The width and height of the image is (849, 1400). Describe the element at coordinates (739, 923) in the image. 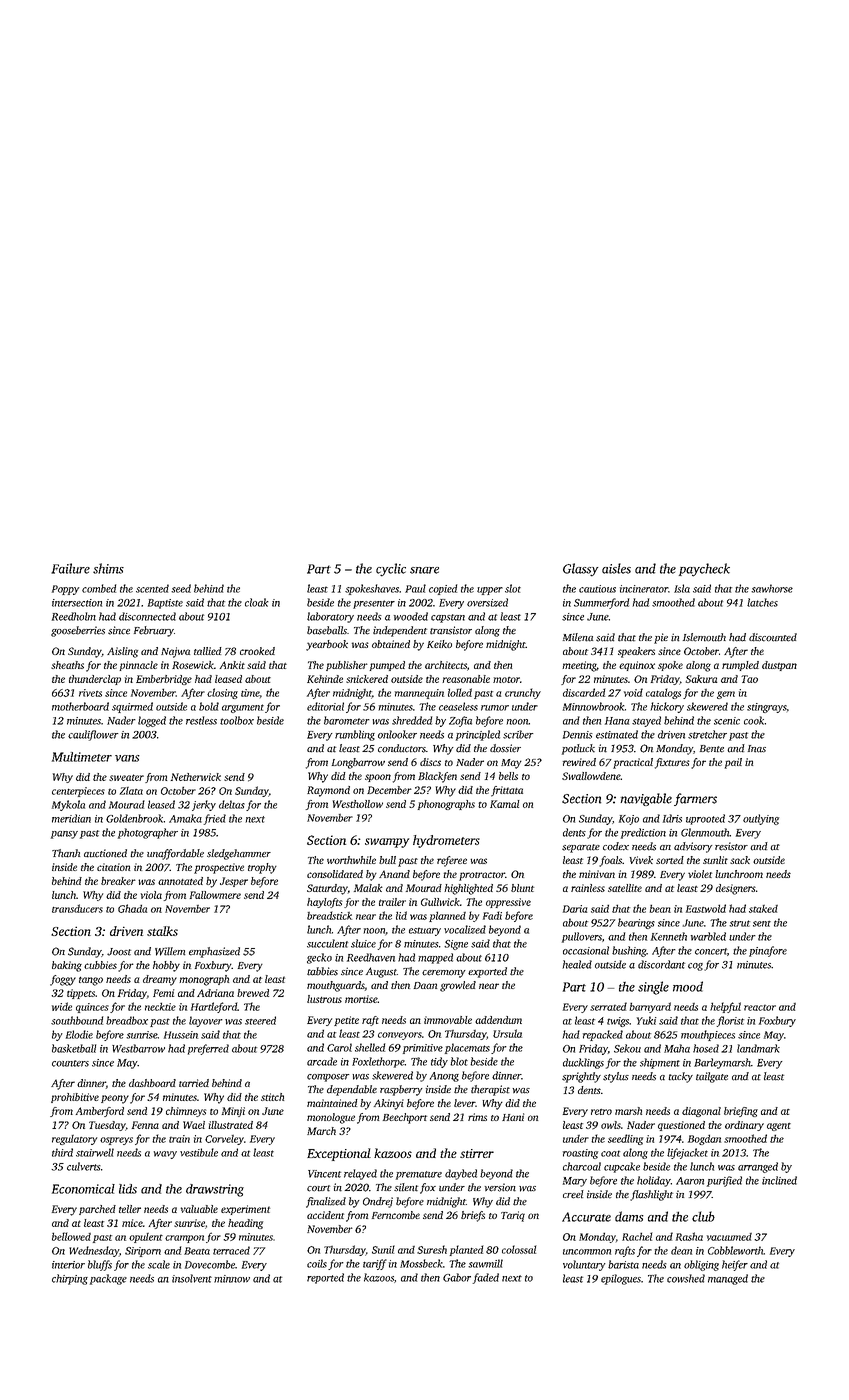

I see `strut` at that location.
